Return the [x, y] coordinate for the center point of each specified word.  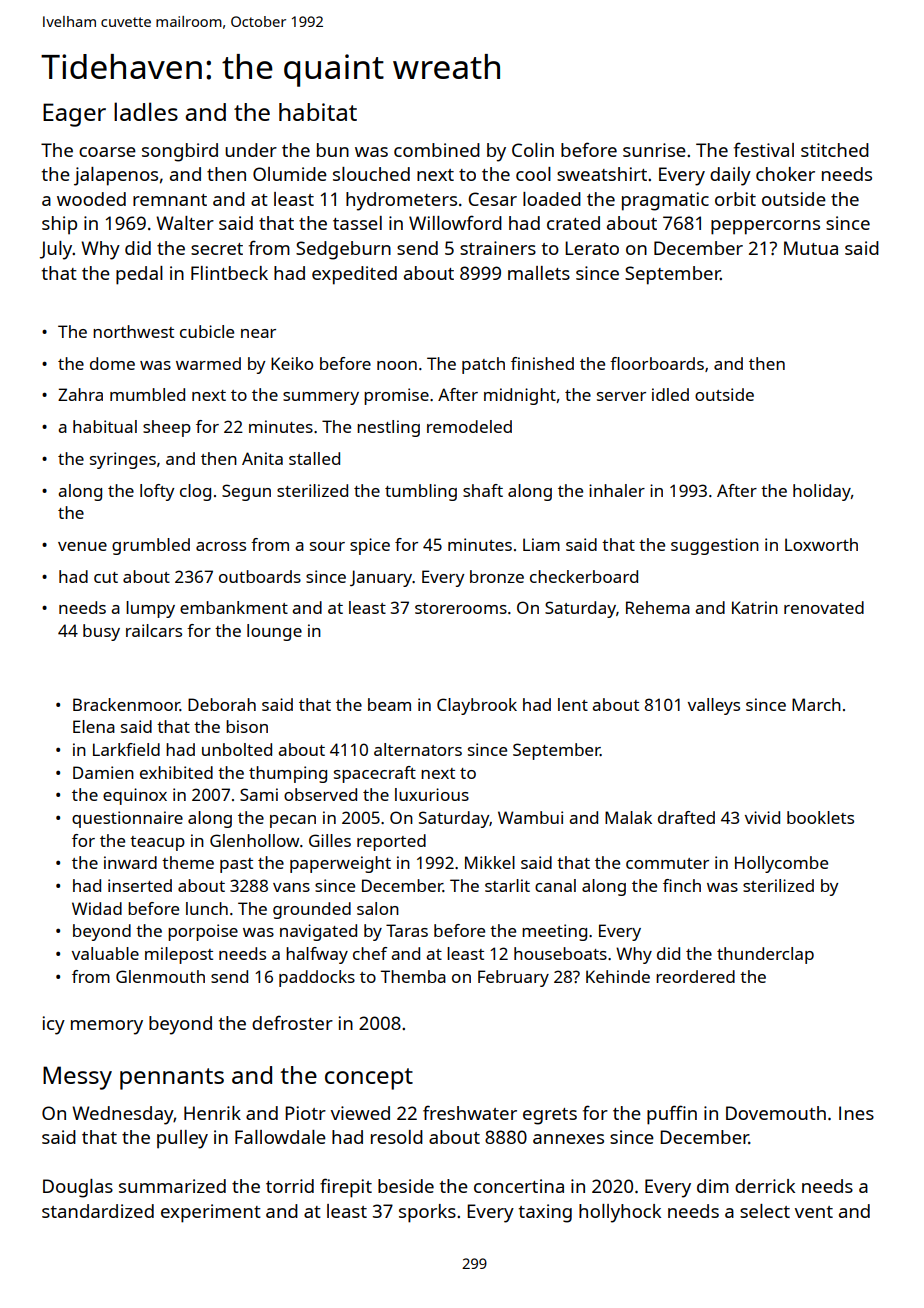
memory [107, 1027]
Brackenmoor [126, 704]
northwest [133, 331]
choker [785, 174]
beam [389, 704]
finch [682, 885]
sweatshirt [602, 174]
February [513, 978]
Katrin [755, 607]
